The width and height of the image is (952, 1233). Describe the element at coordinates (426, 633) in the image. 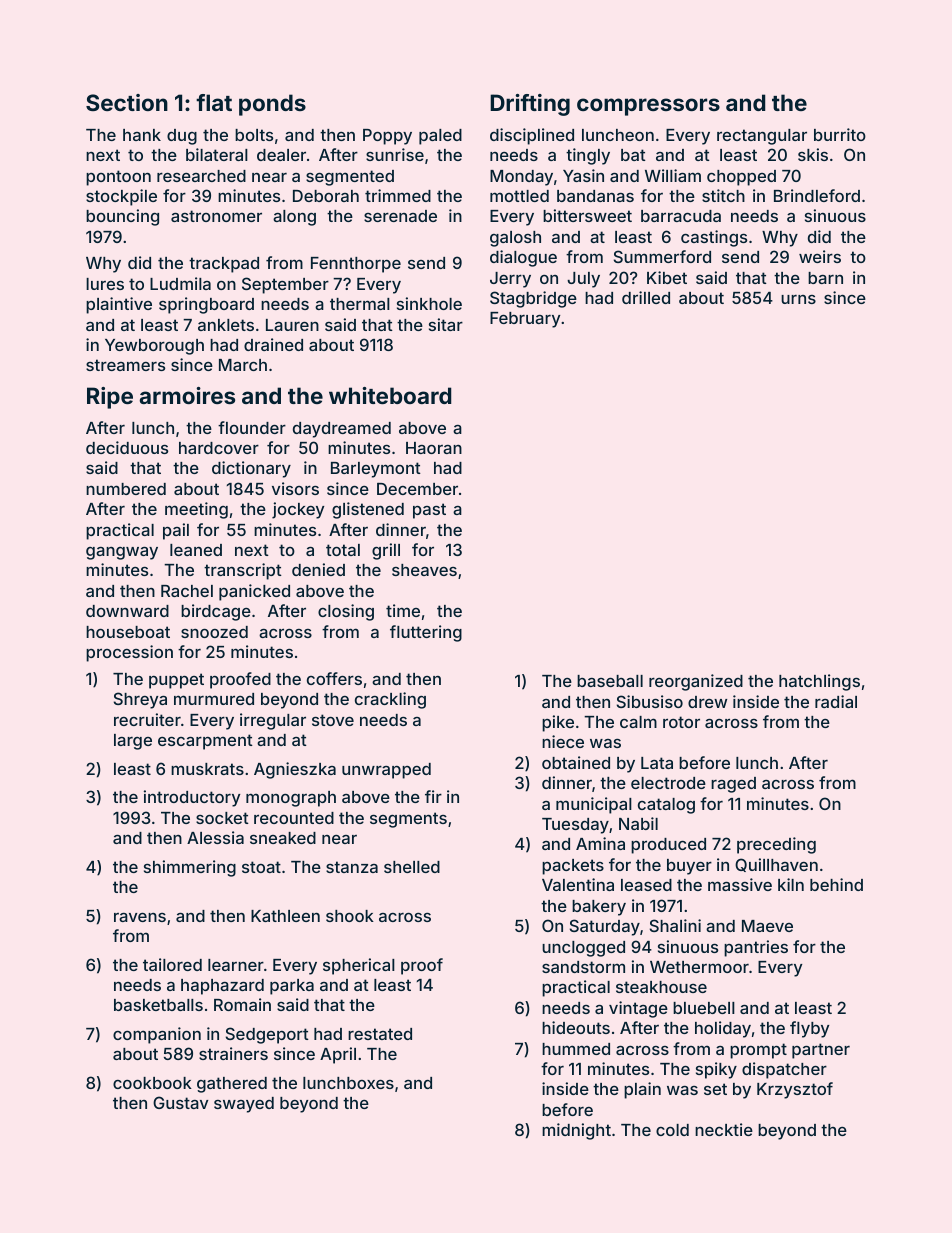

I see `fluttering` at that location.
